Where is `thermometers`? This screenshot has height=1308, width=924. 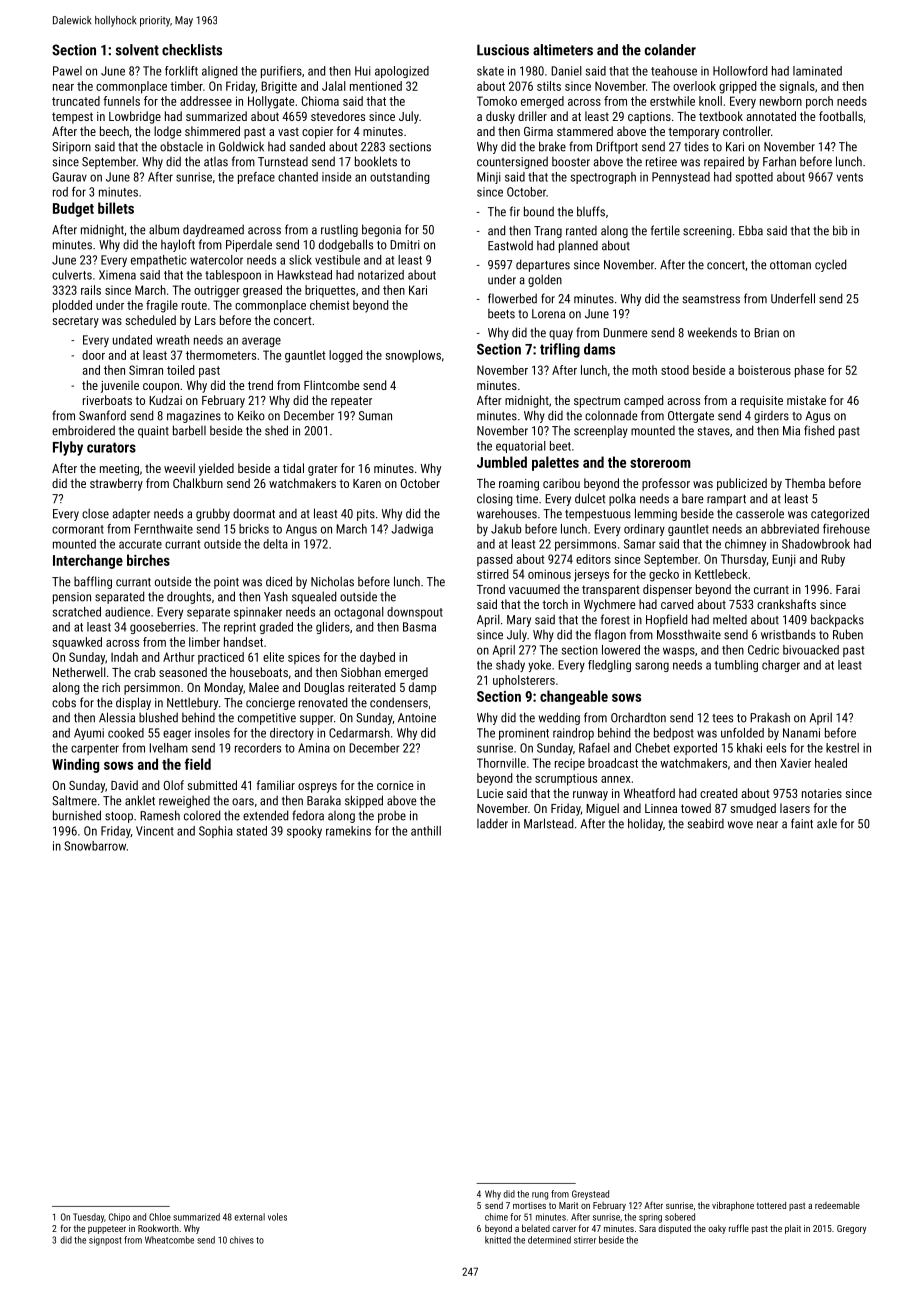 thermometers is located at coordinates (221, 355).
